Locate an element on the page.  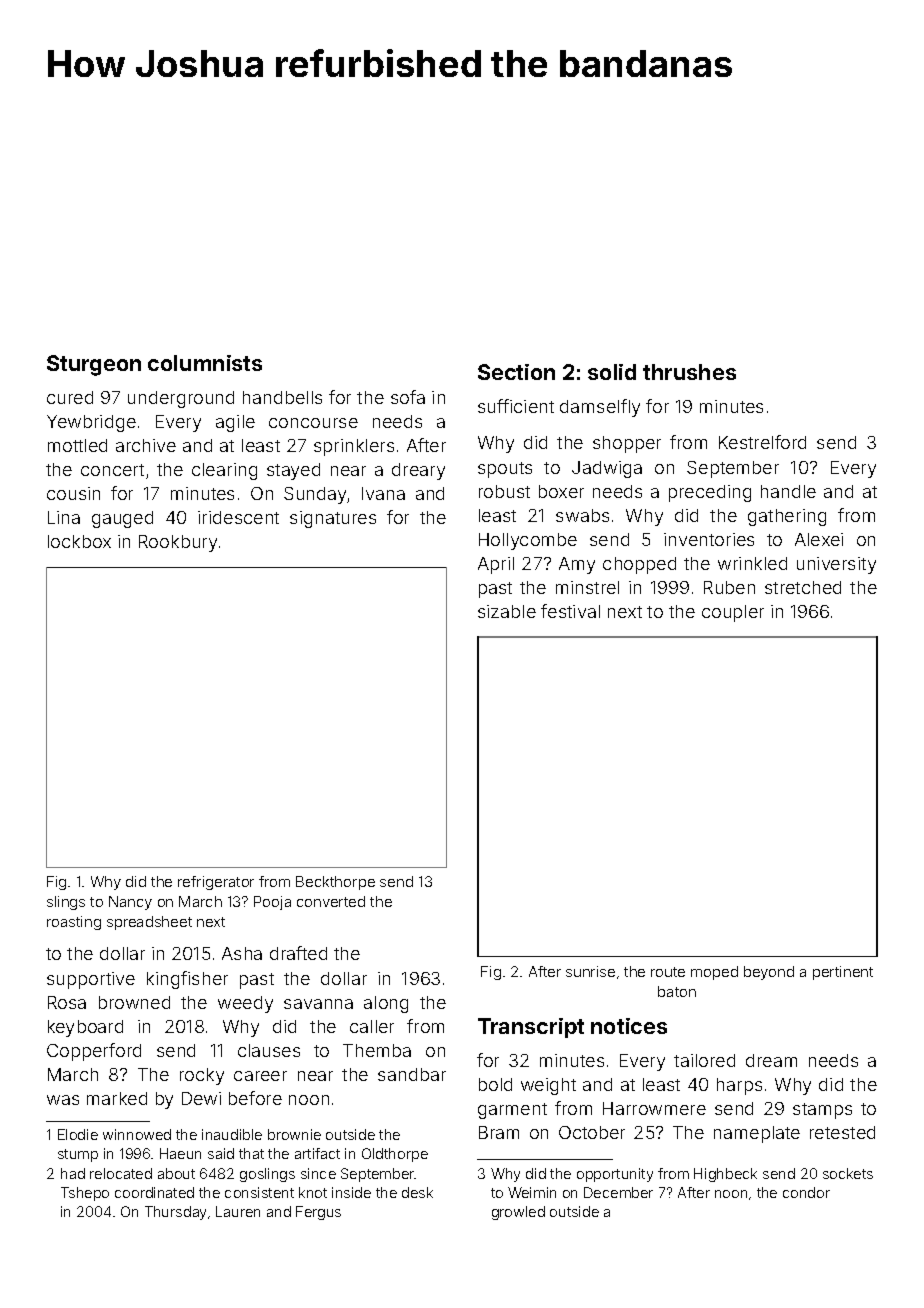
festival is located at coordinates (570, 611).
